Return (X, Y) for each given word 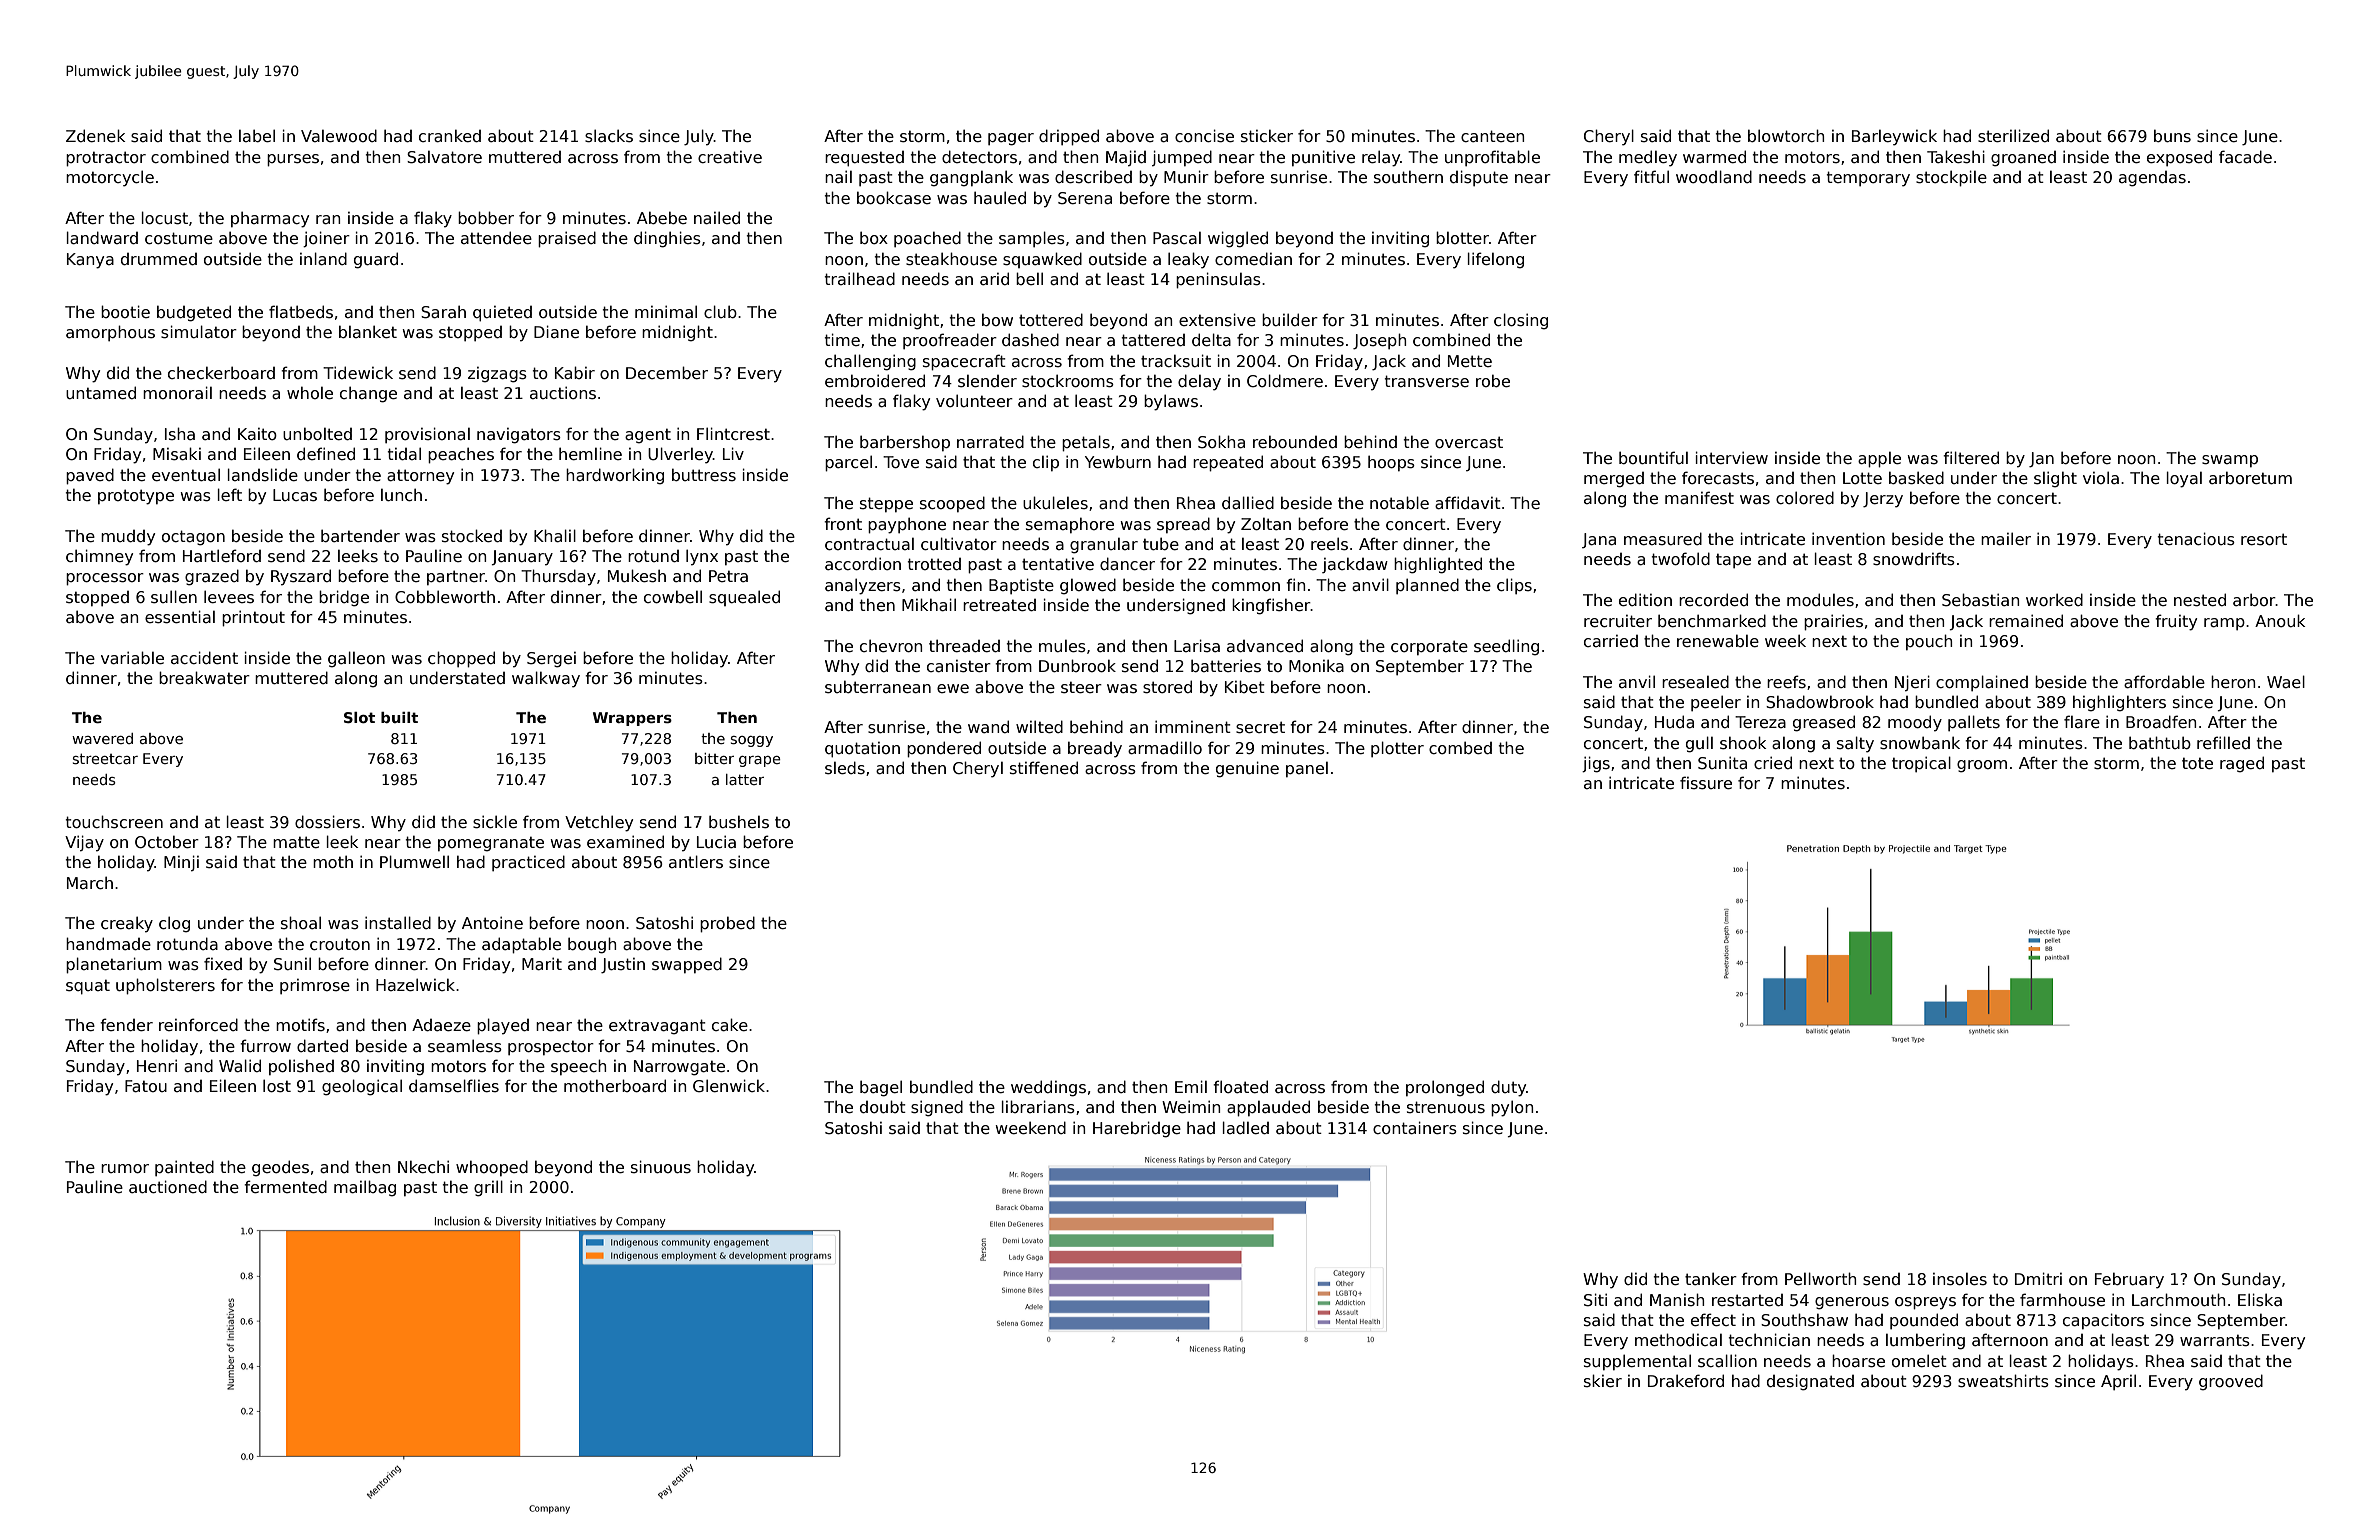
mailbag (365, 1188)
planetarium (114, 965)
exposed (2179, 158)
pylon (1512, 1108)
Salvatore (444, 157)
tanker (1711, 1278)
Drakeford (1686, 1380)
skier (1603, 1380)
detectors (979, 157)
